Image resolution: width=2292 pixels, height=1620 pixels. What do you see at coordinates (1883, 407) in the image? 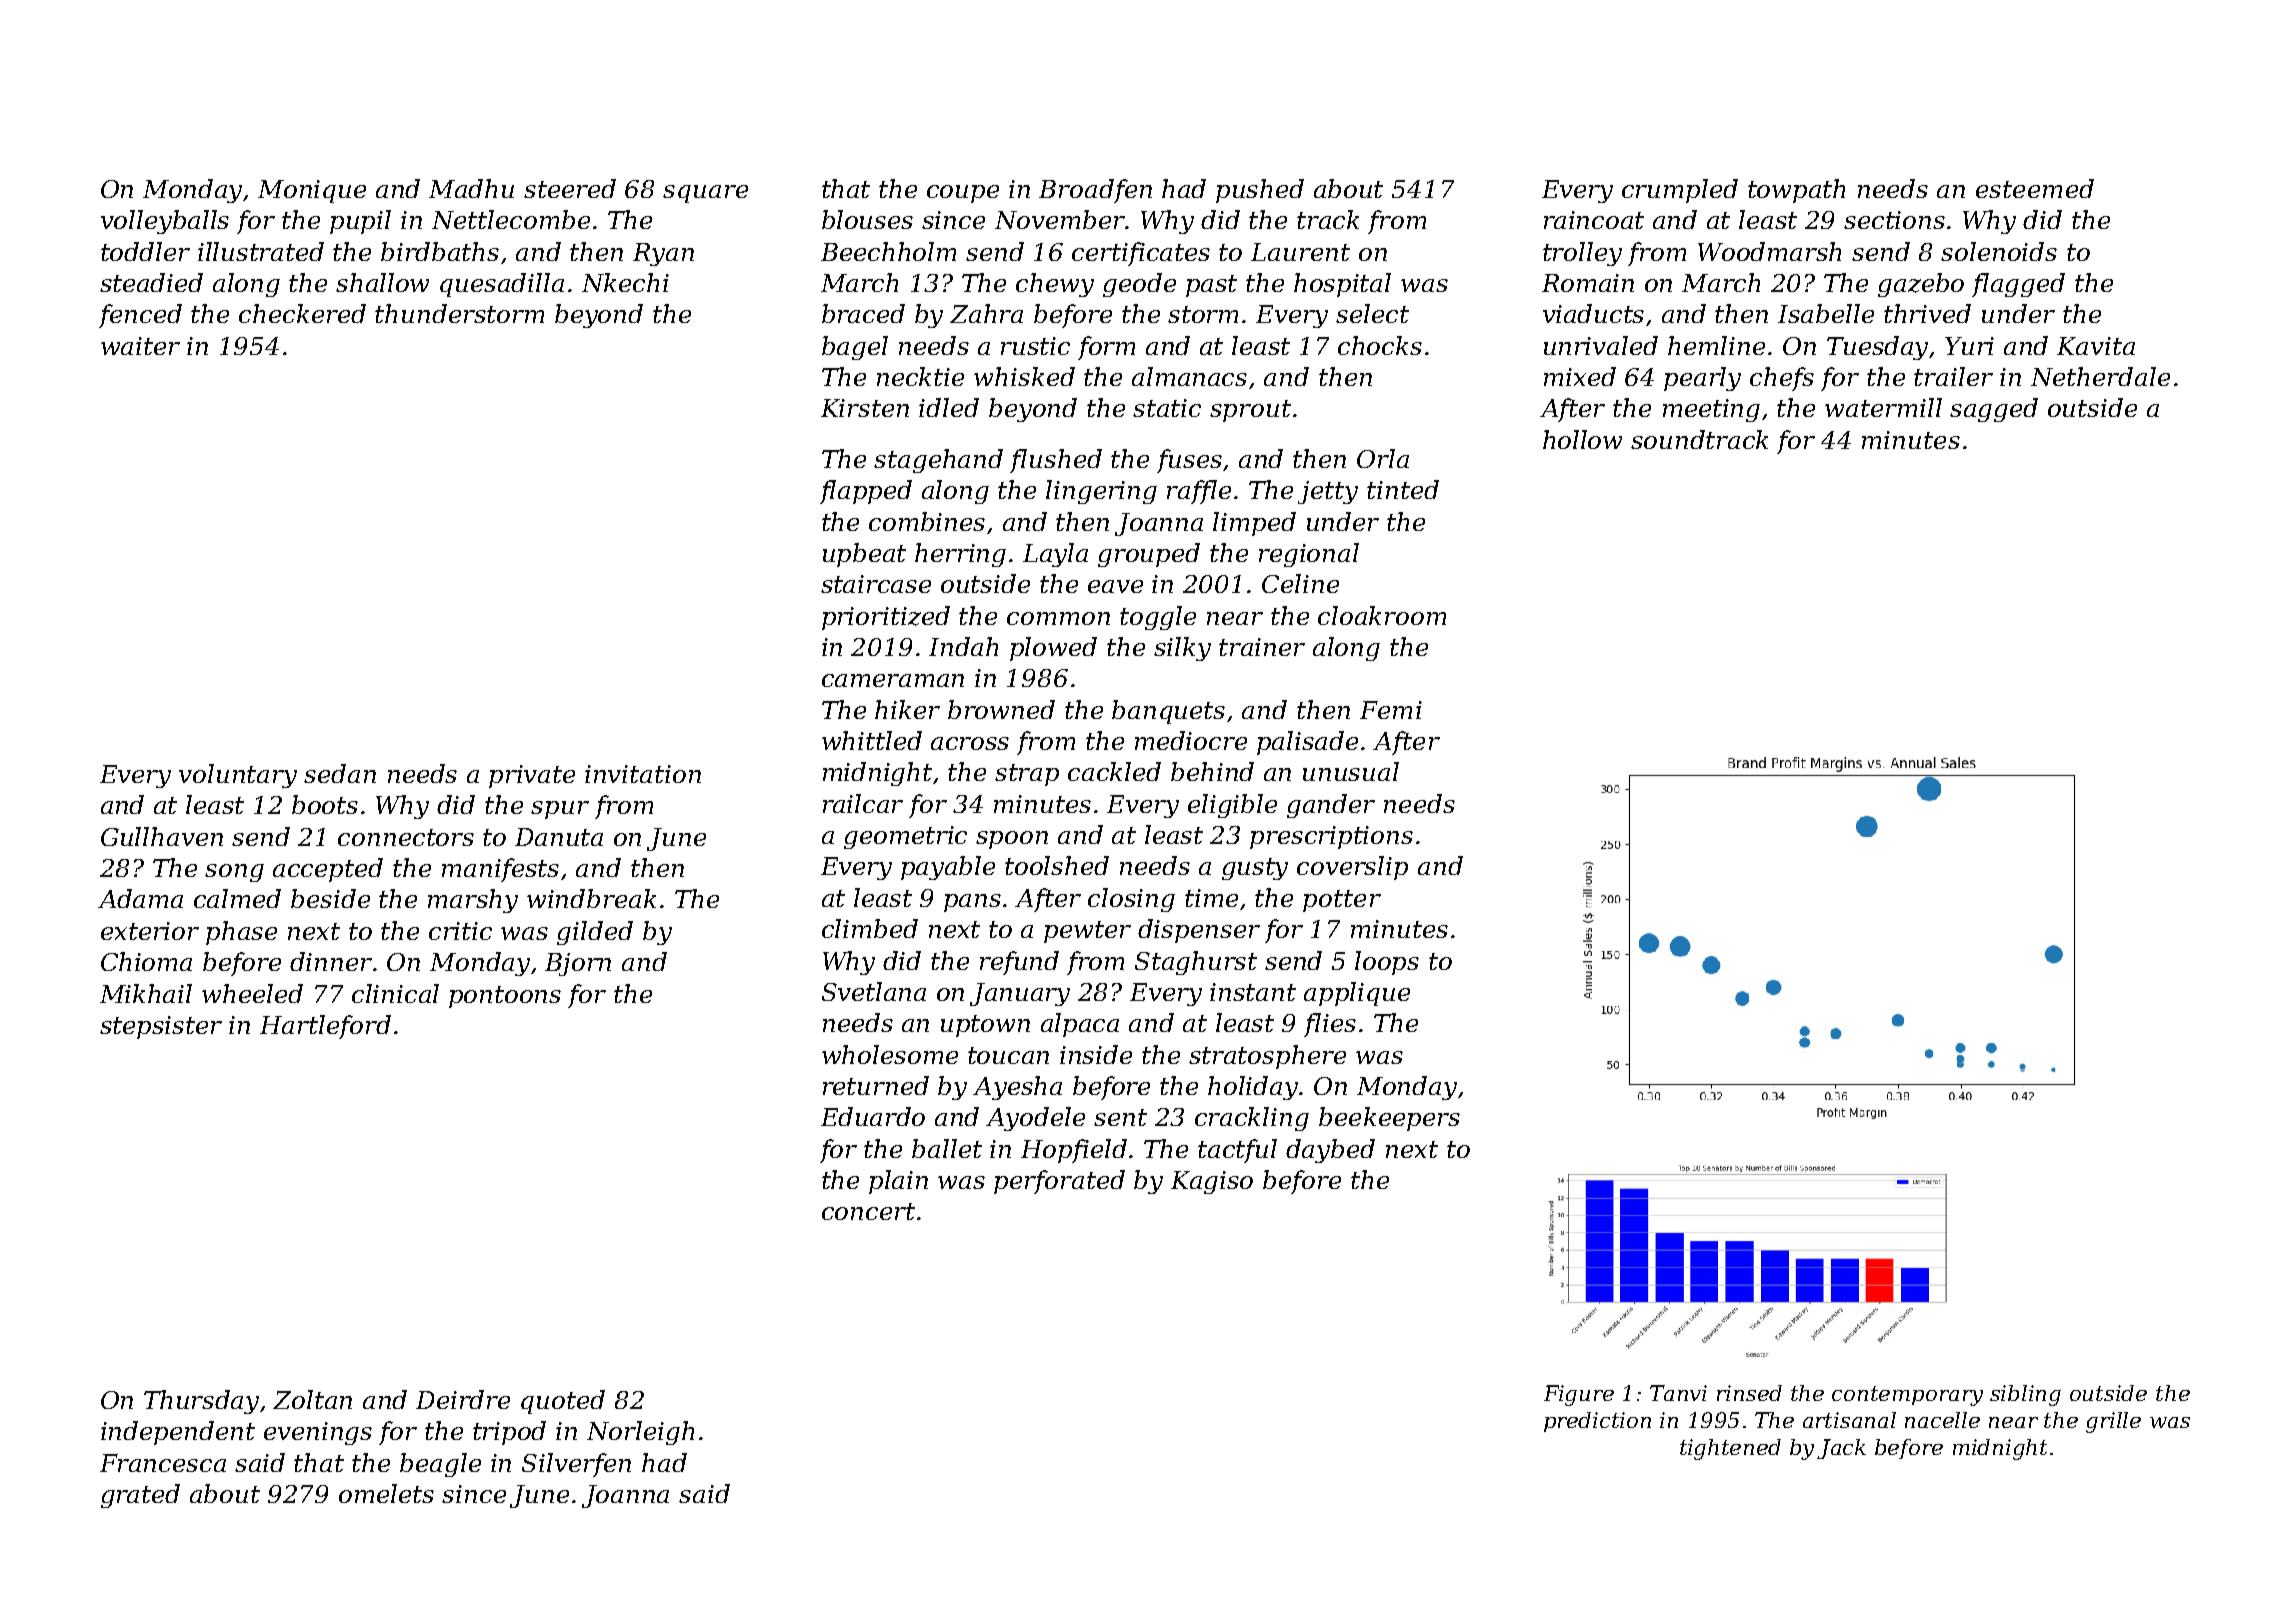
I see `watermill` at bounding box center [1883, 407].
